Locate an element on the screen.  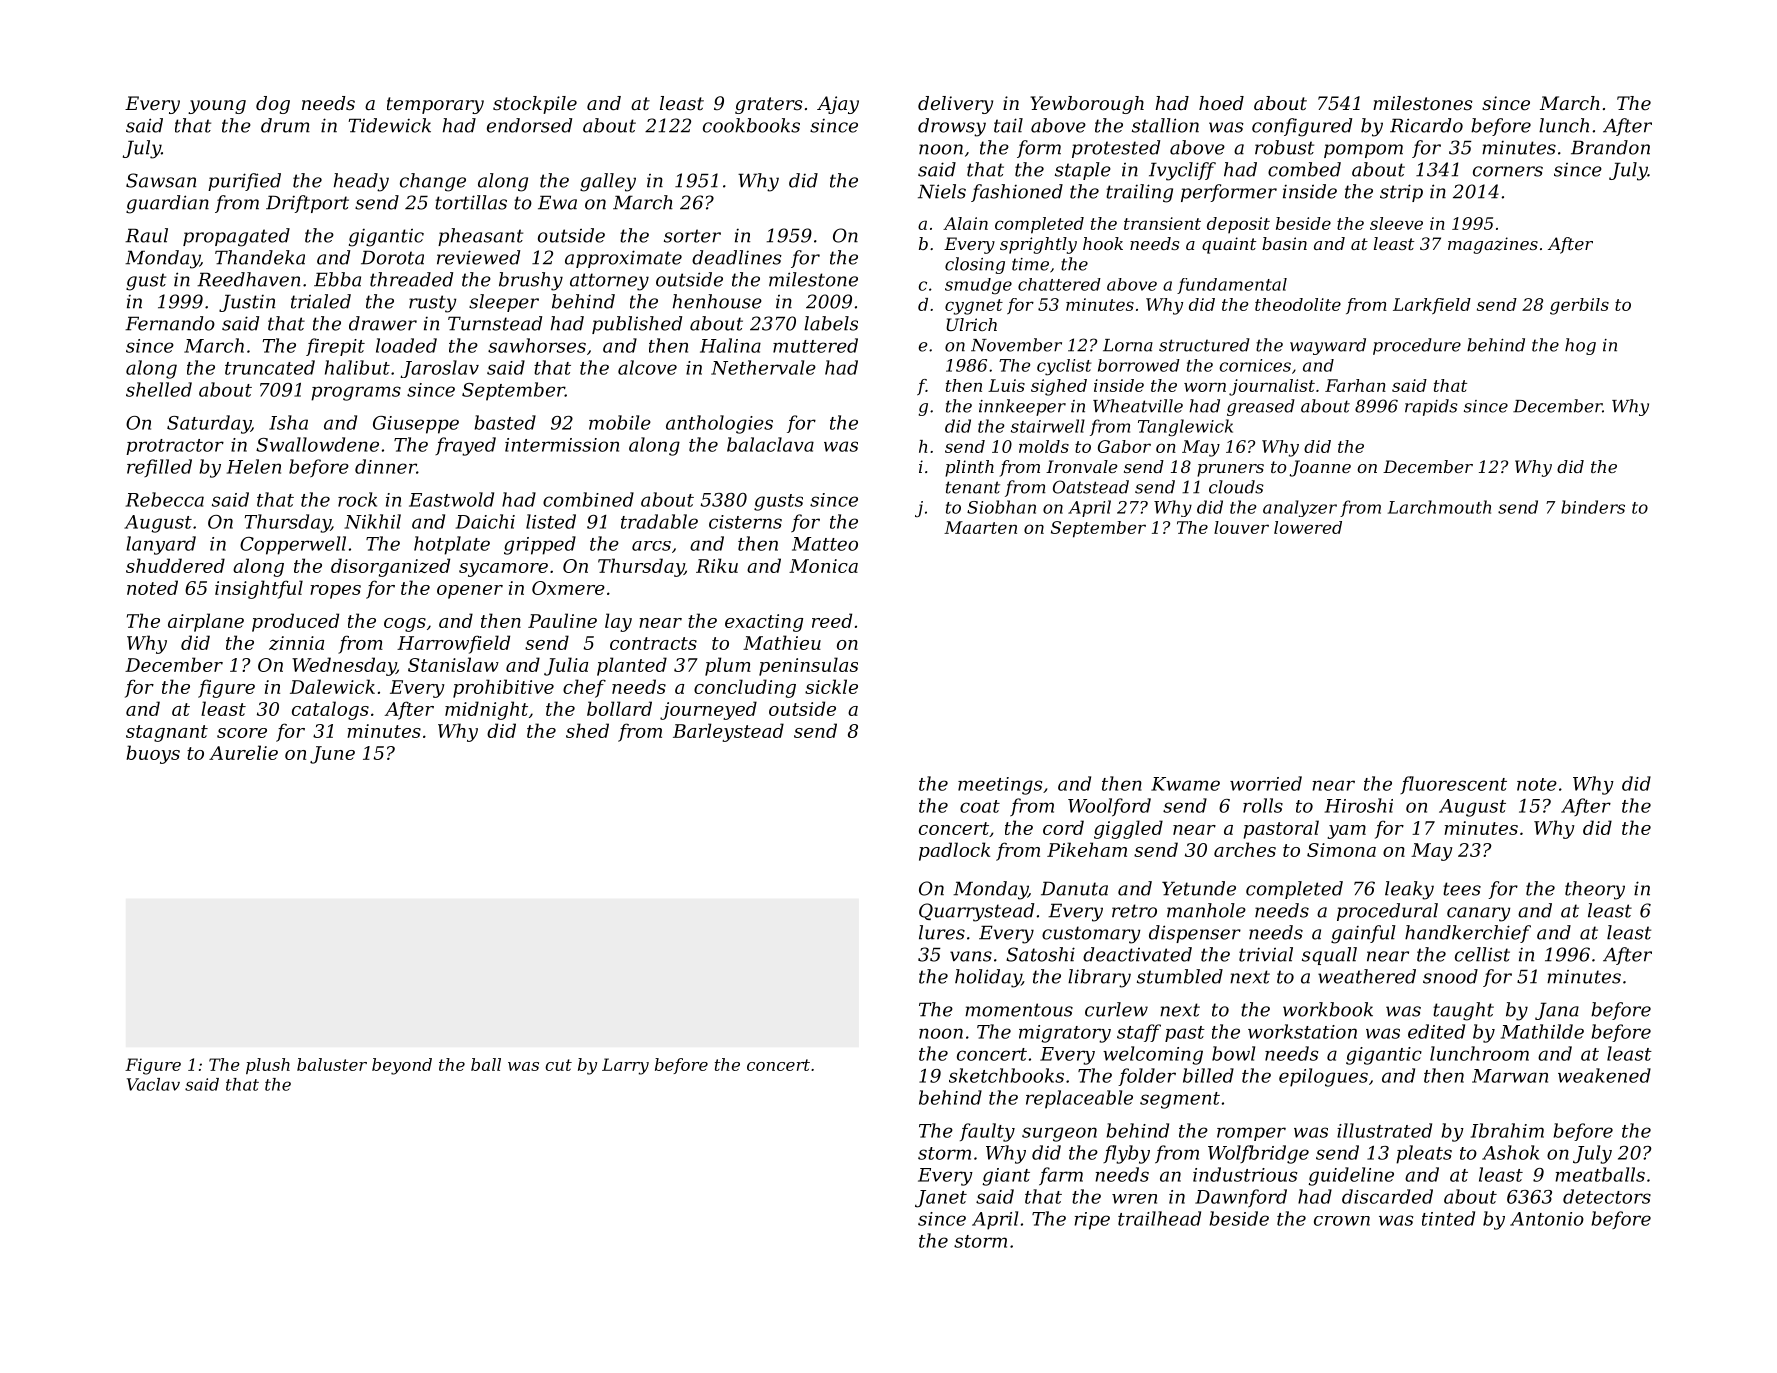
Alain is located at coordinates (965, 223).
